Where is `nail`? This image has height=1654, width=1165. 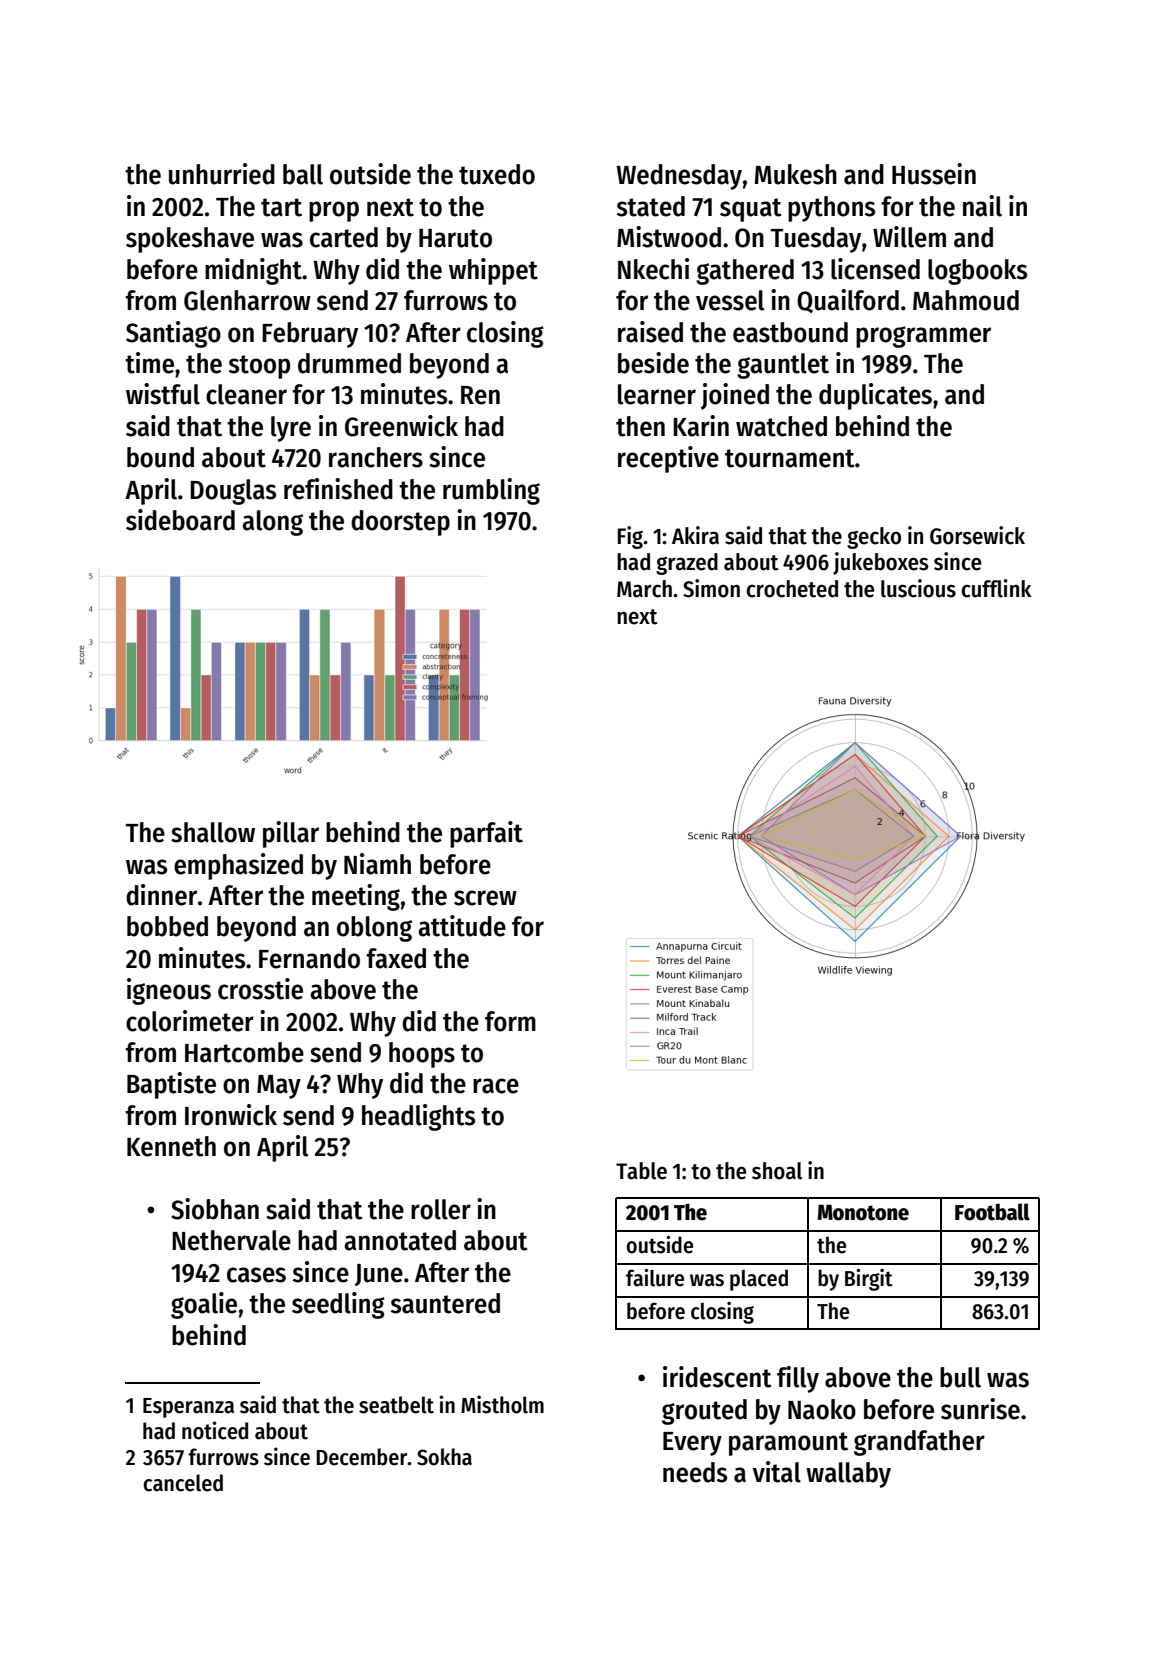 nail is located at coordinates (982, 206).
